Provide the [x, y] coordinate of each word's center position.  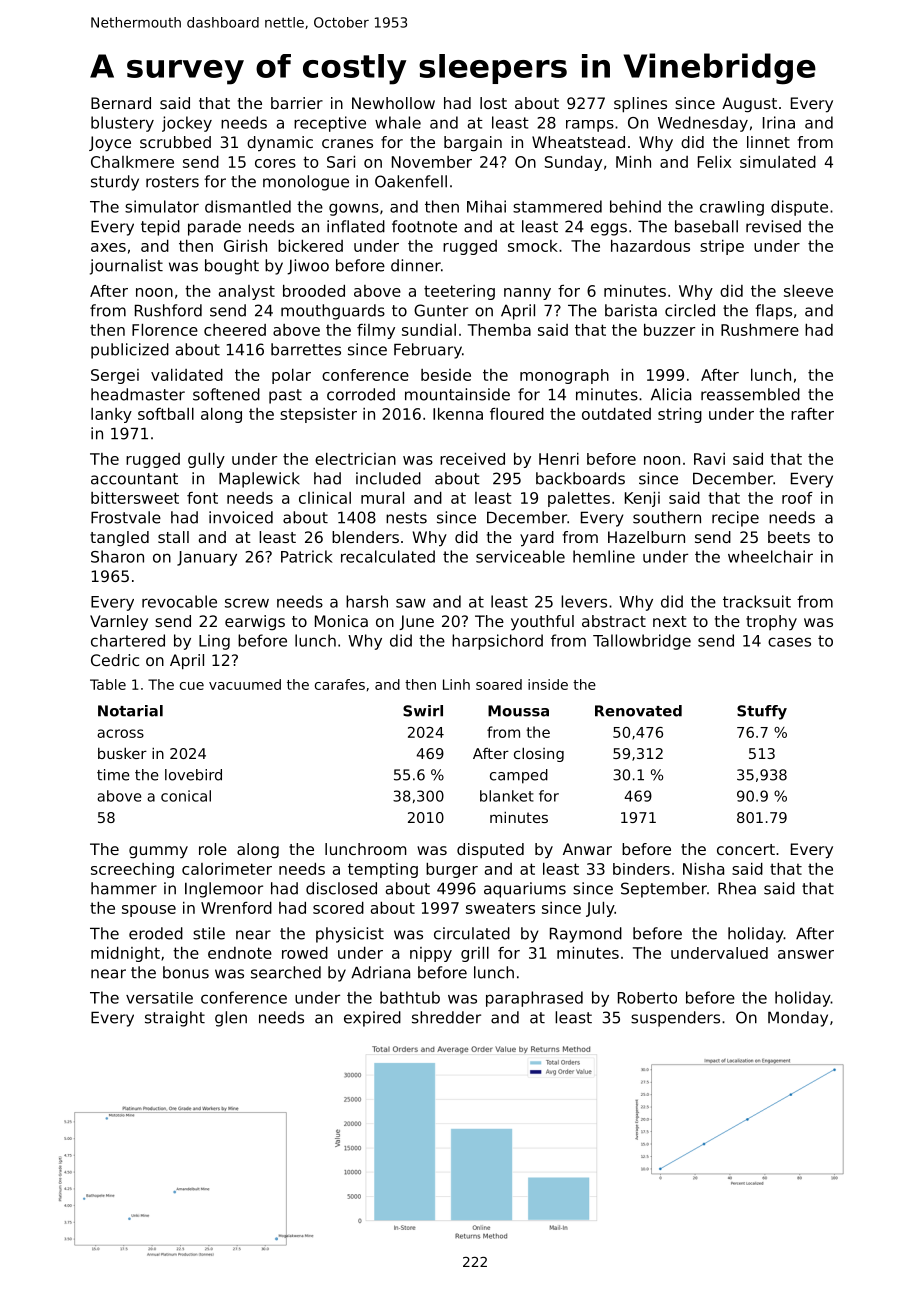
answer [806, 954]
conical [186, 796]
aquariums [525, 890]
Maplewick [259, 480]
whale [398, 122]
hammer [124, 888]
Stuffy [762, 712]
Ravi [709, 459]
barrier [297, 103]
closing [539, 755]
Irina [779, 122]
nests [406, 518]
